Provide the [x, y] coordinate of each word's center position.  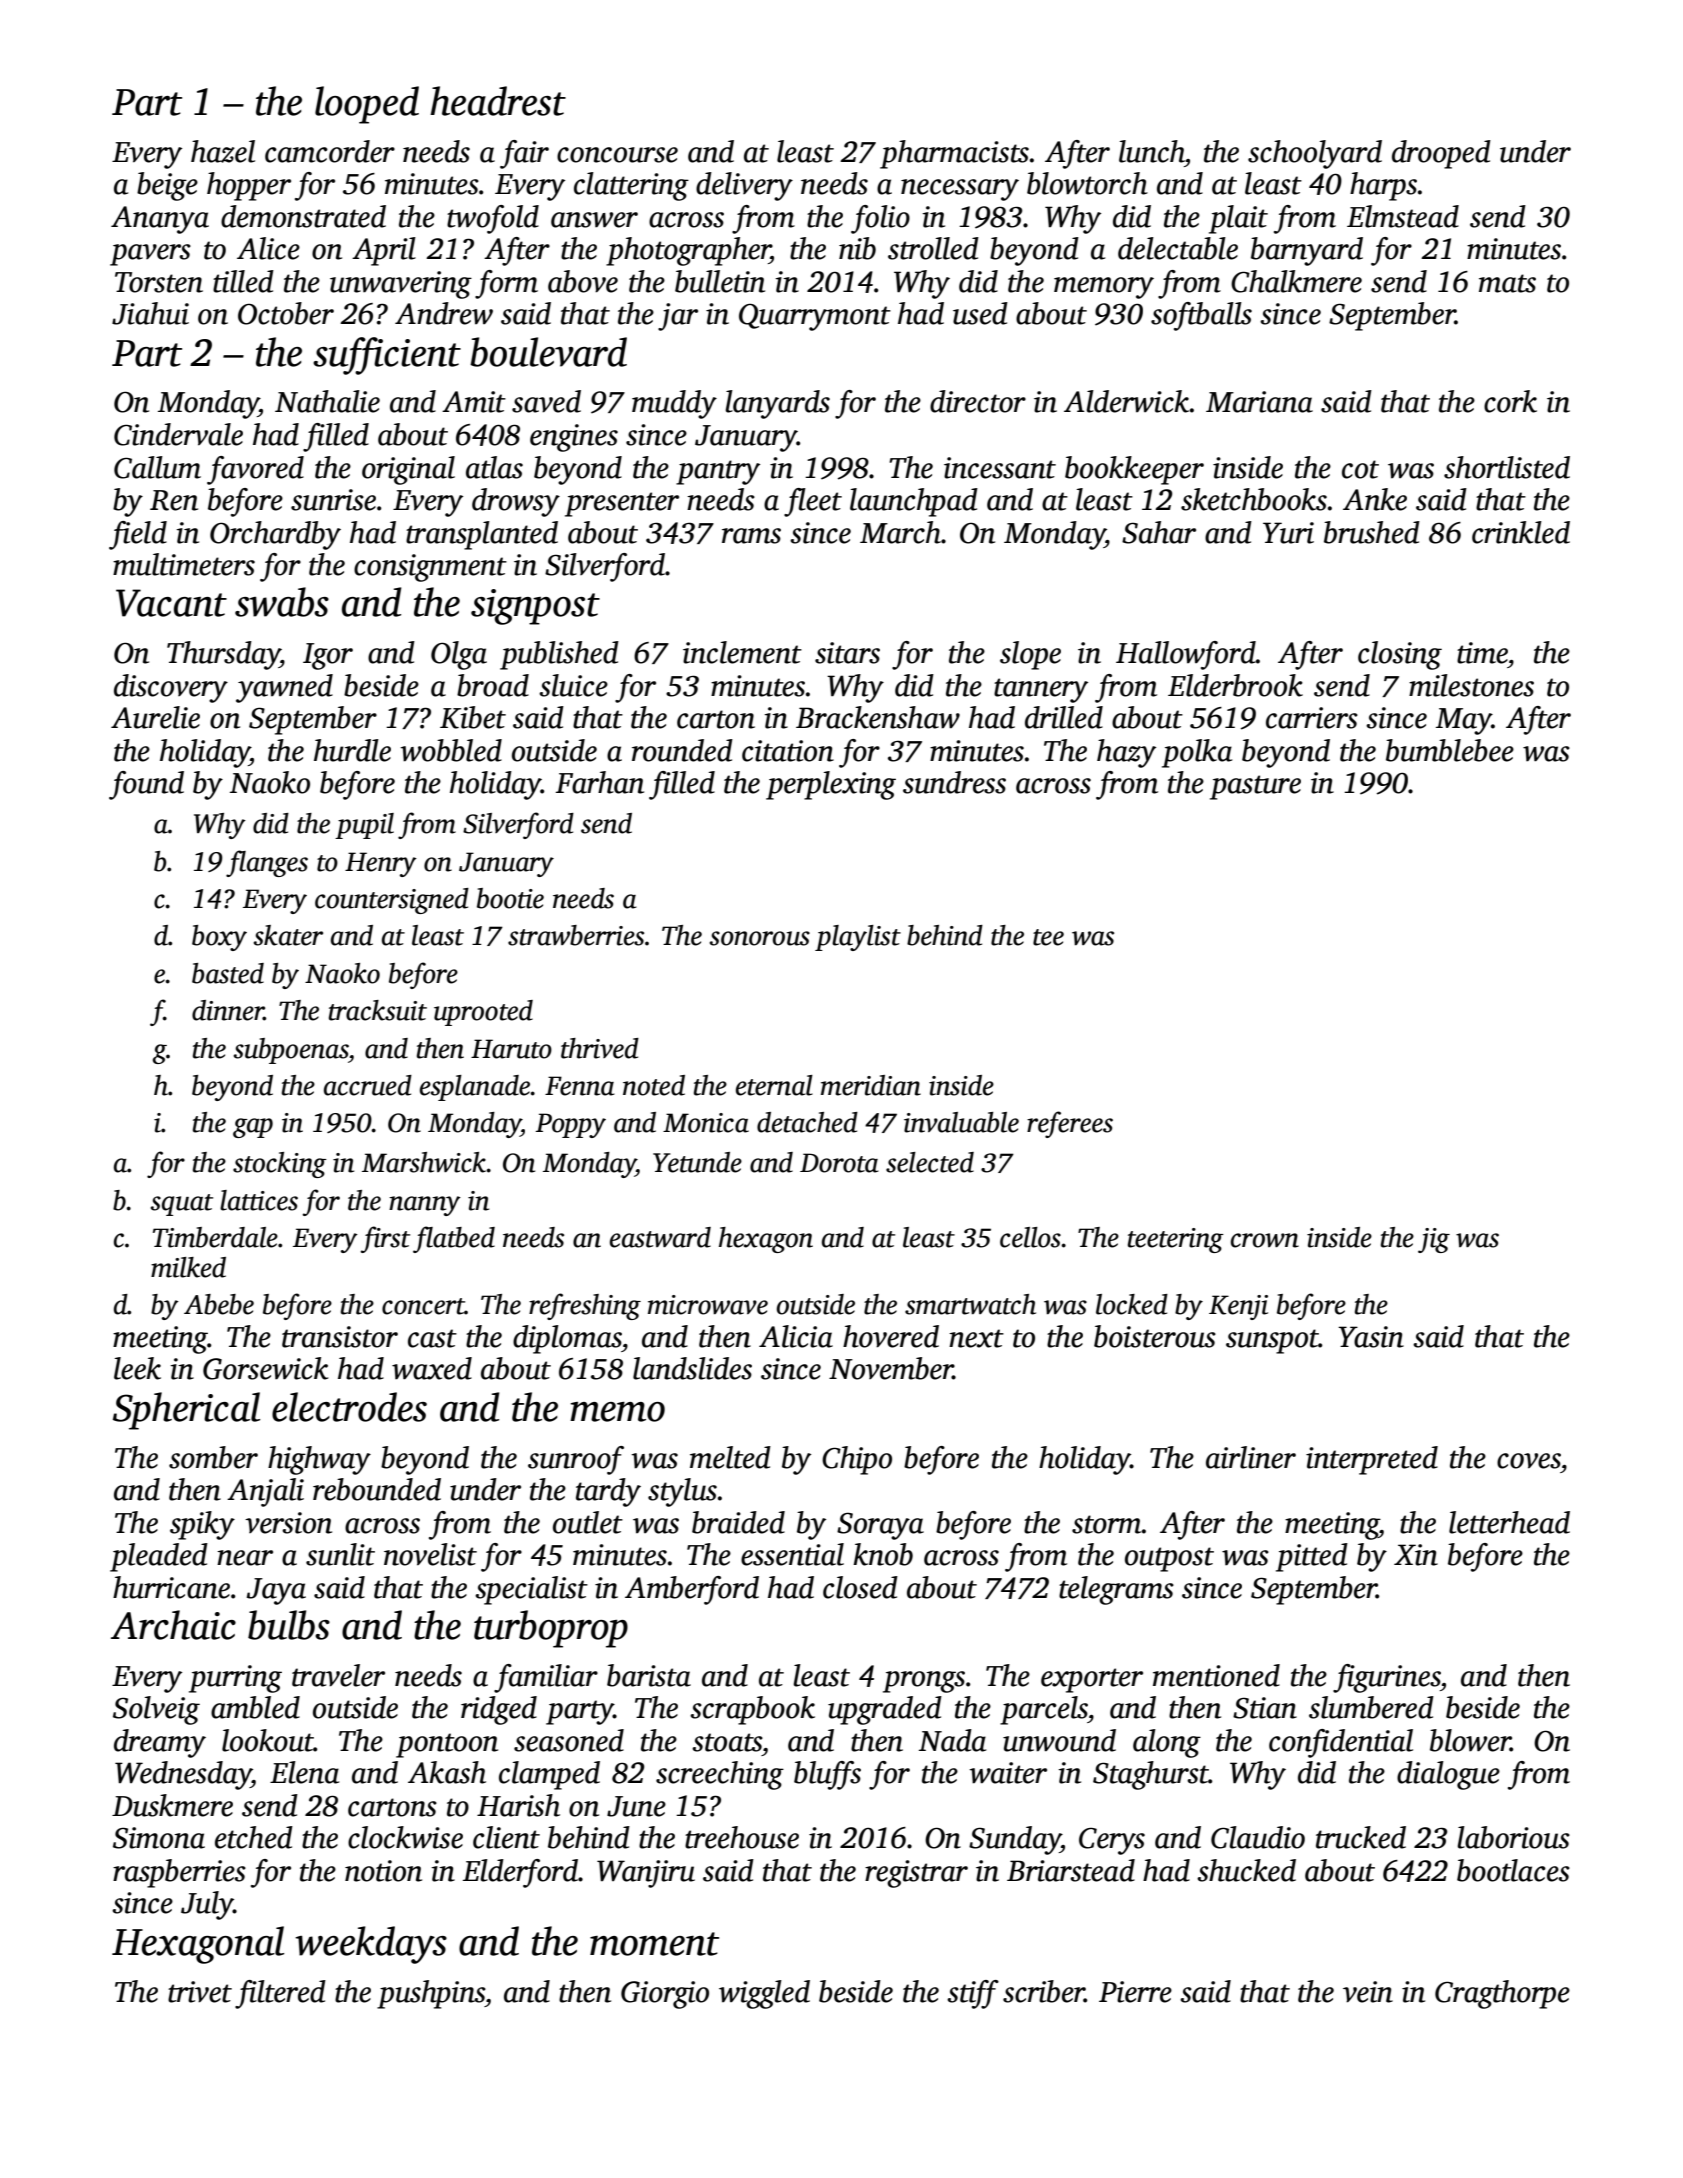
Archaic [173, 1625]
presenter [622, 504]
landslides [692, 1368]
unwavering [401, 285]
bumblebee [1450, 750]
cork [1510, 401]
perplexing [831, 785]
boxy [219, 938]
